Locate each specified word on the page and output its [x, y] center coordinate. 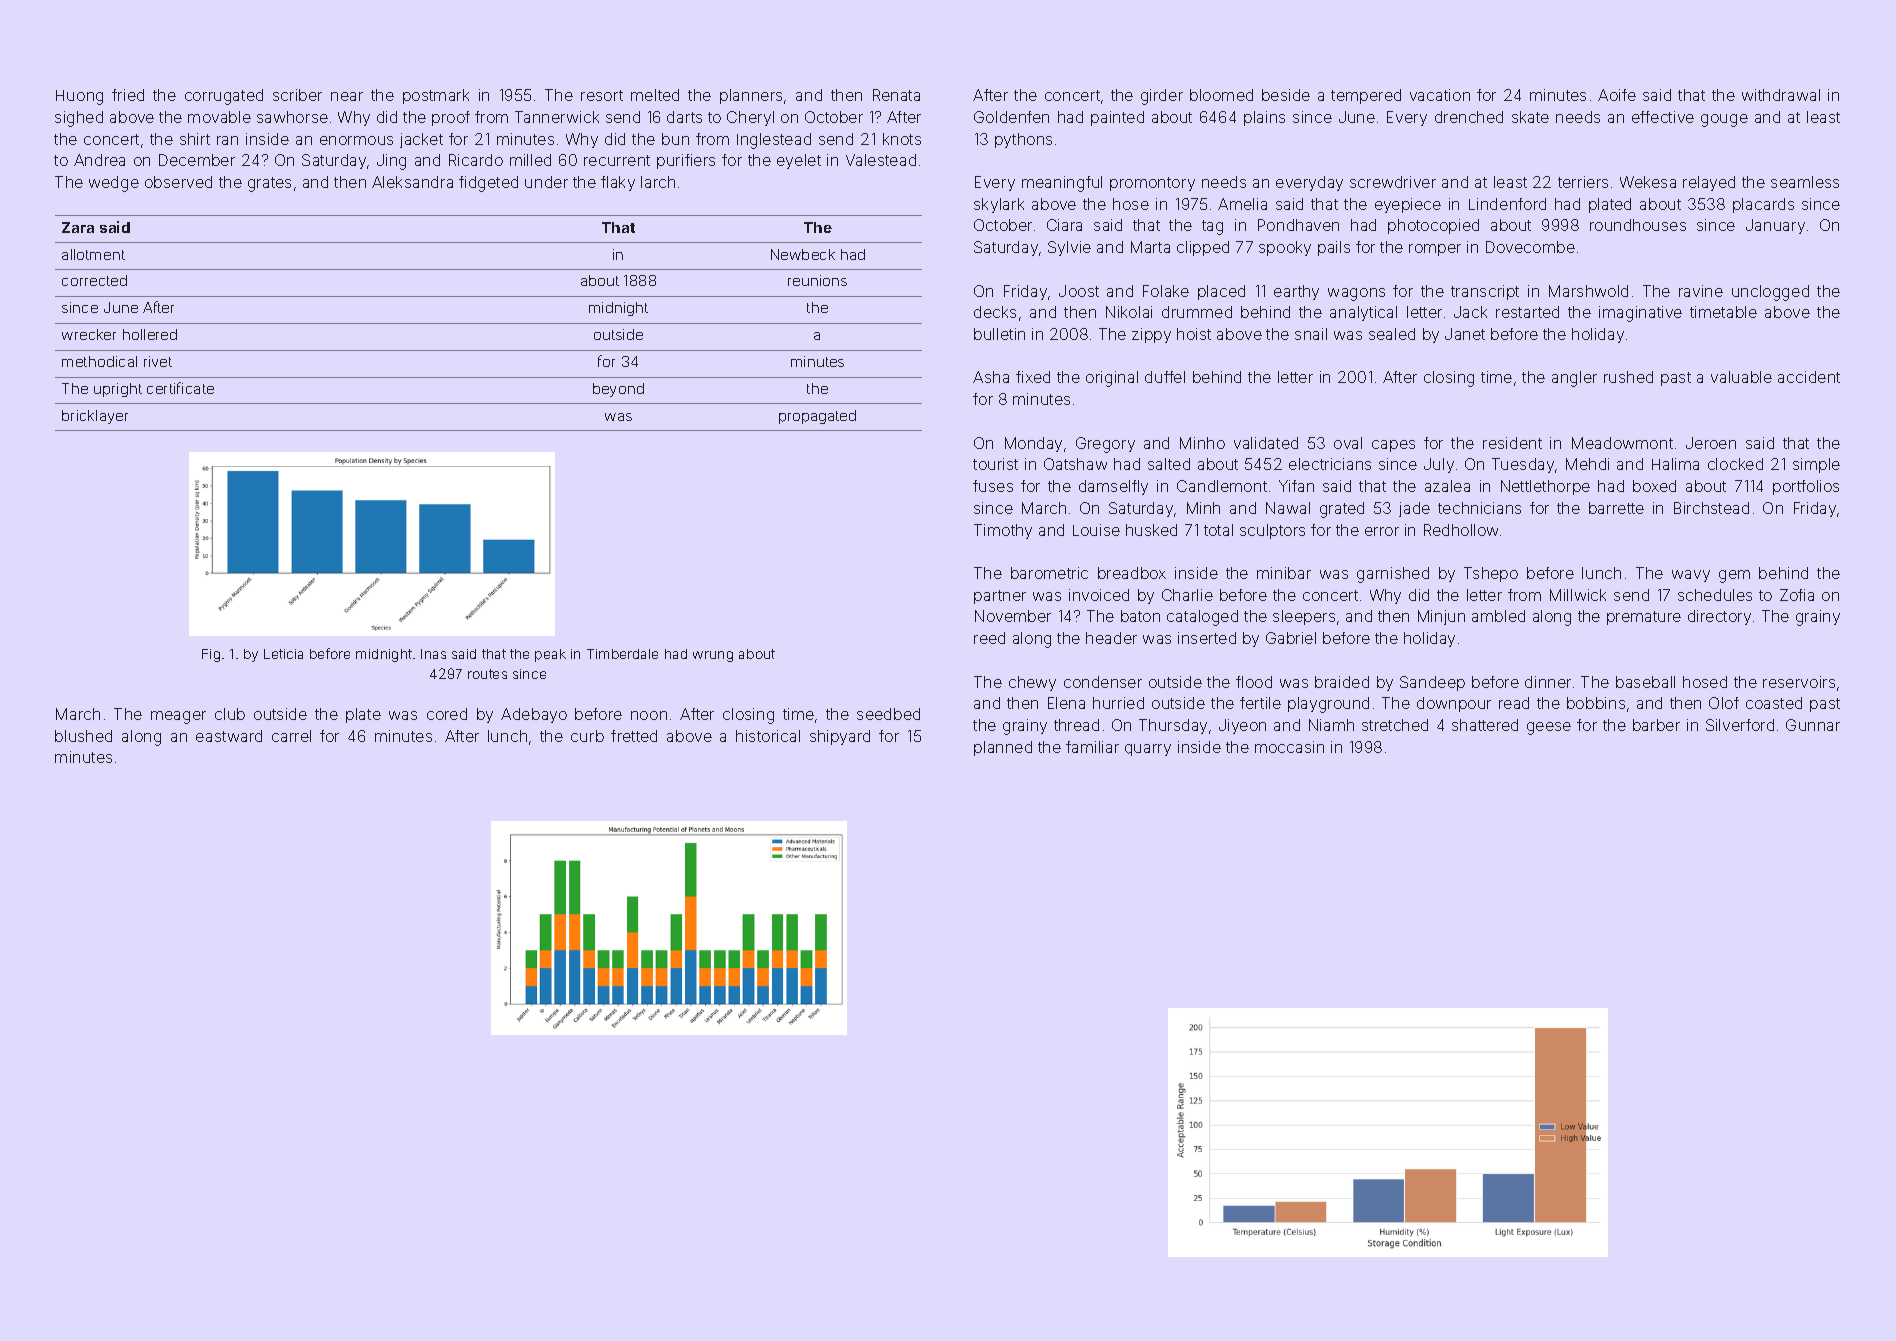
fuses [993, 486]
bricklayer [95, 417]
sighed [79, 119]
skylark [999, 205]
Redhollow [1461, 530]
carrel [291, 736]
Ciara [1064, 225]
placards [1763, 205]
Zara [78, 227]
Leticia [283, 654]
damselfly [1113, 487]
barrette [1616, 508]
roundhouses [1638, 225]
